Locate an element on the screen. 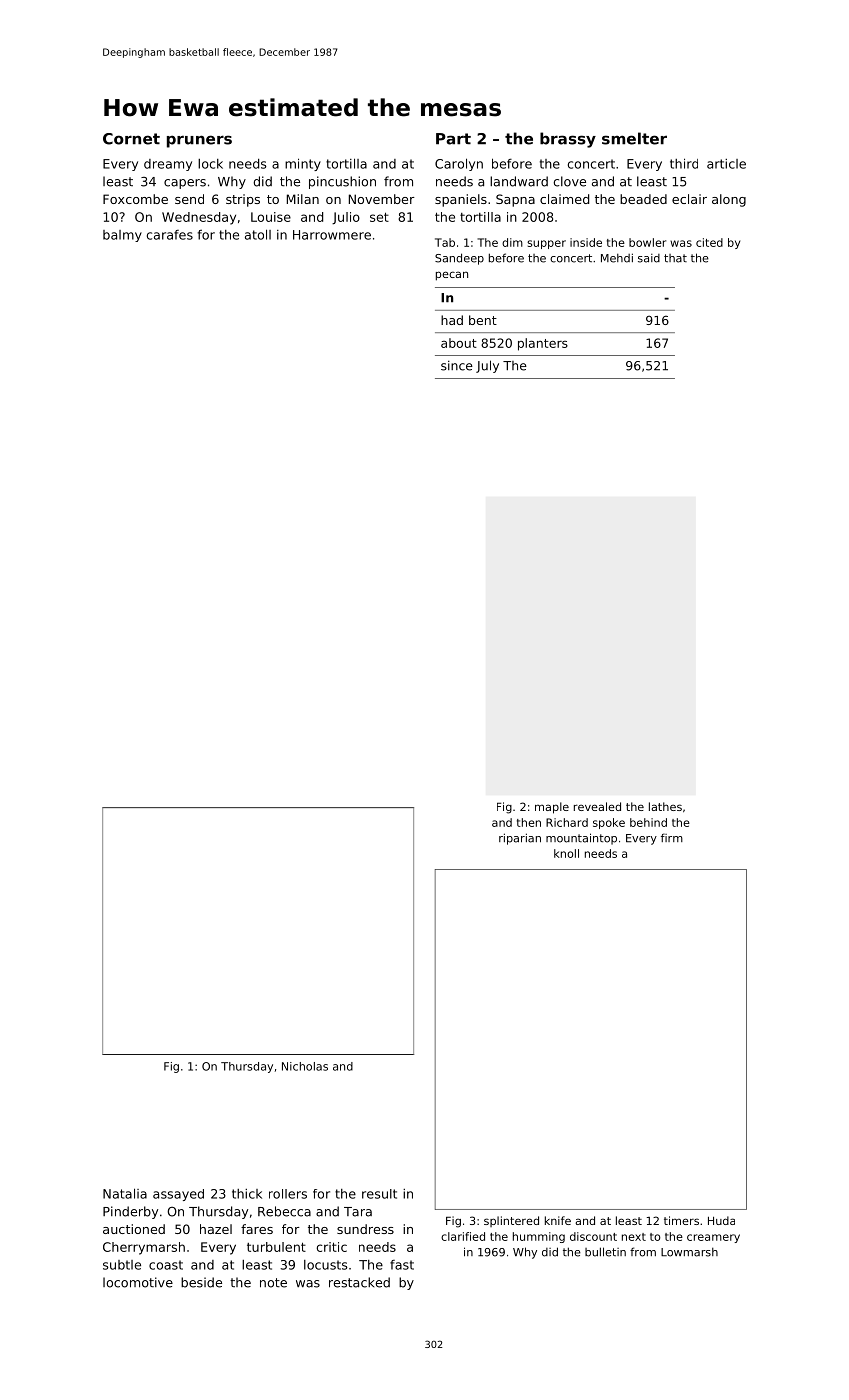 This screenshot has height=1400, width=849. claimed is located at coordinates (564, 199).
